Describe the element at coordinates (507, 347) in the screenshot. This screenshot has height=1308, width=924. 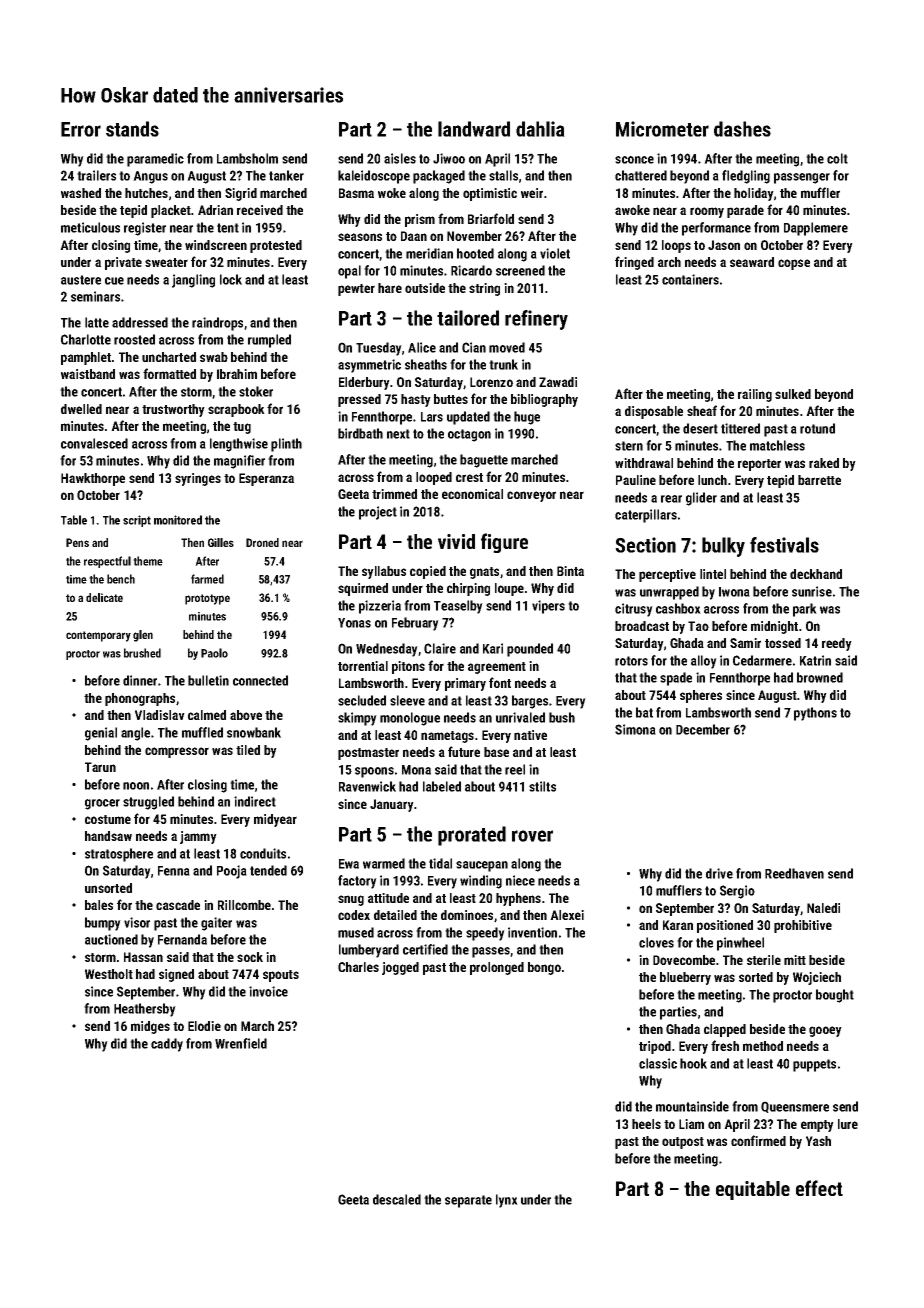
I see `moved` at that location.
